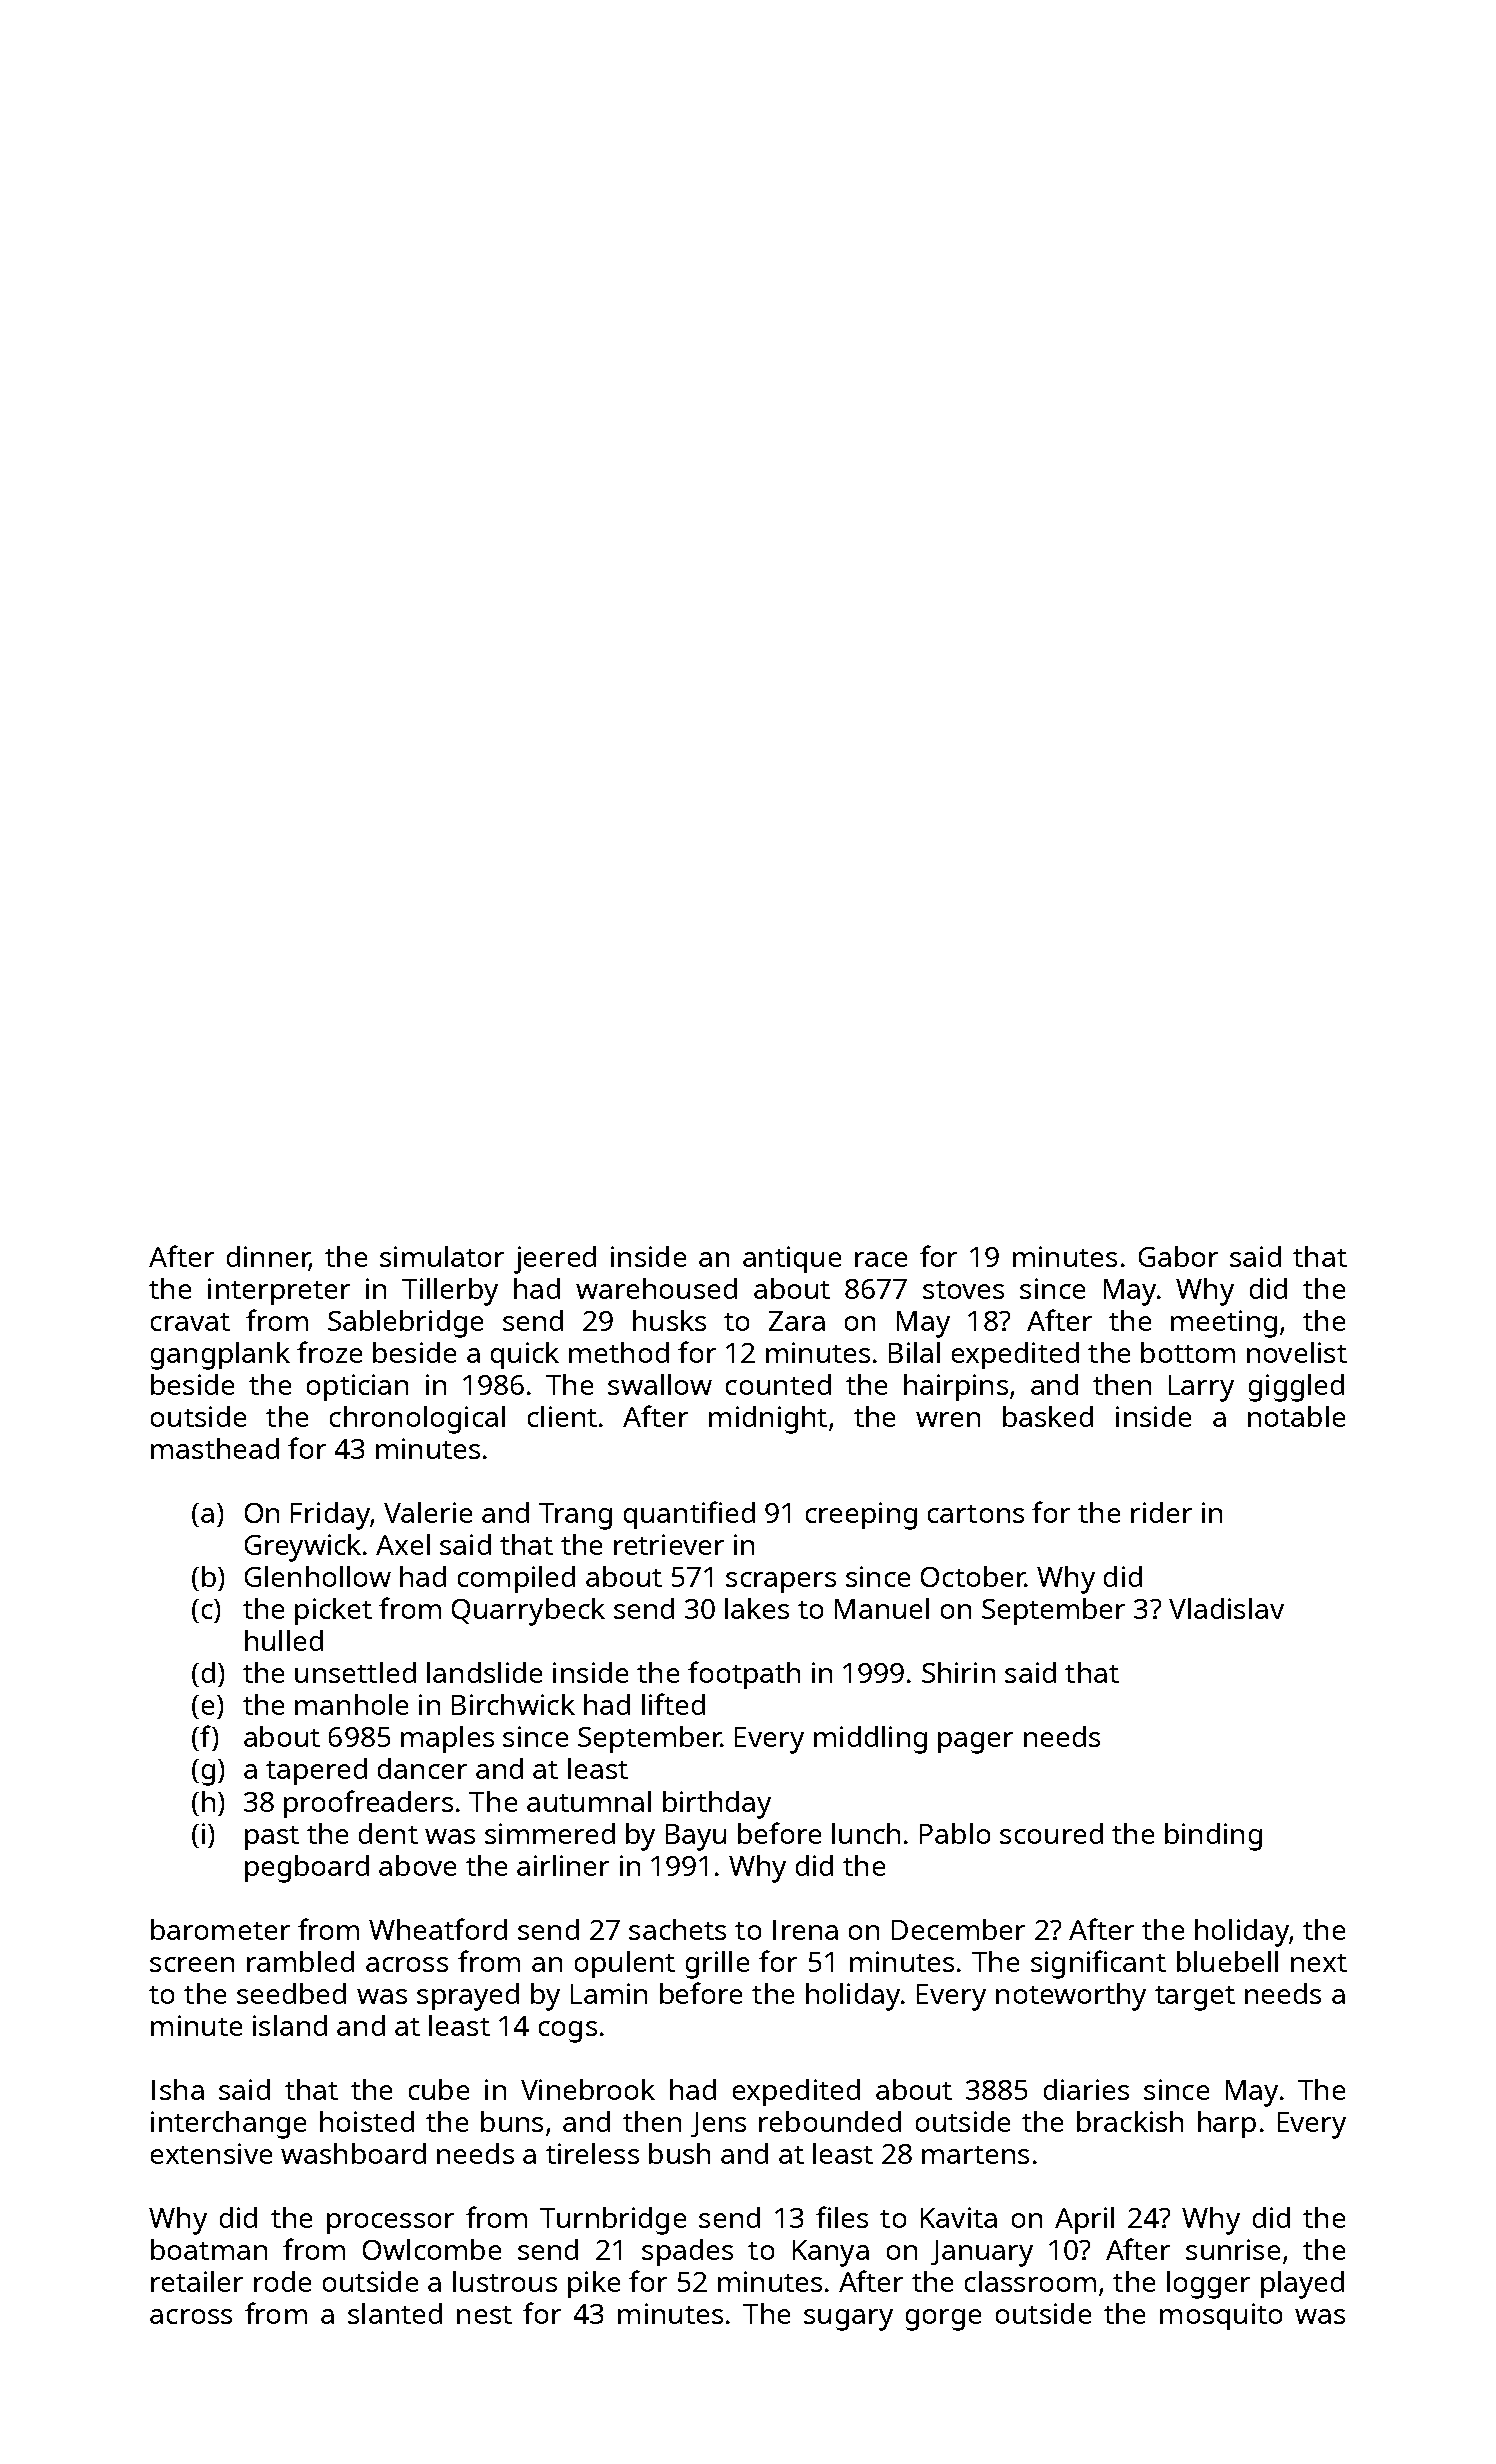 This screenshot has height=2464, width=1496. What do you see at coordinates (562, 1416) in the screenshot?
I see `client` at bounding box center [562, 1416].
